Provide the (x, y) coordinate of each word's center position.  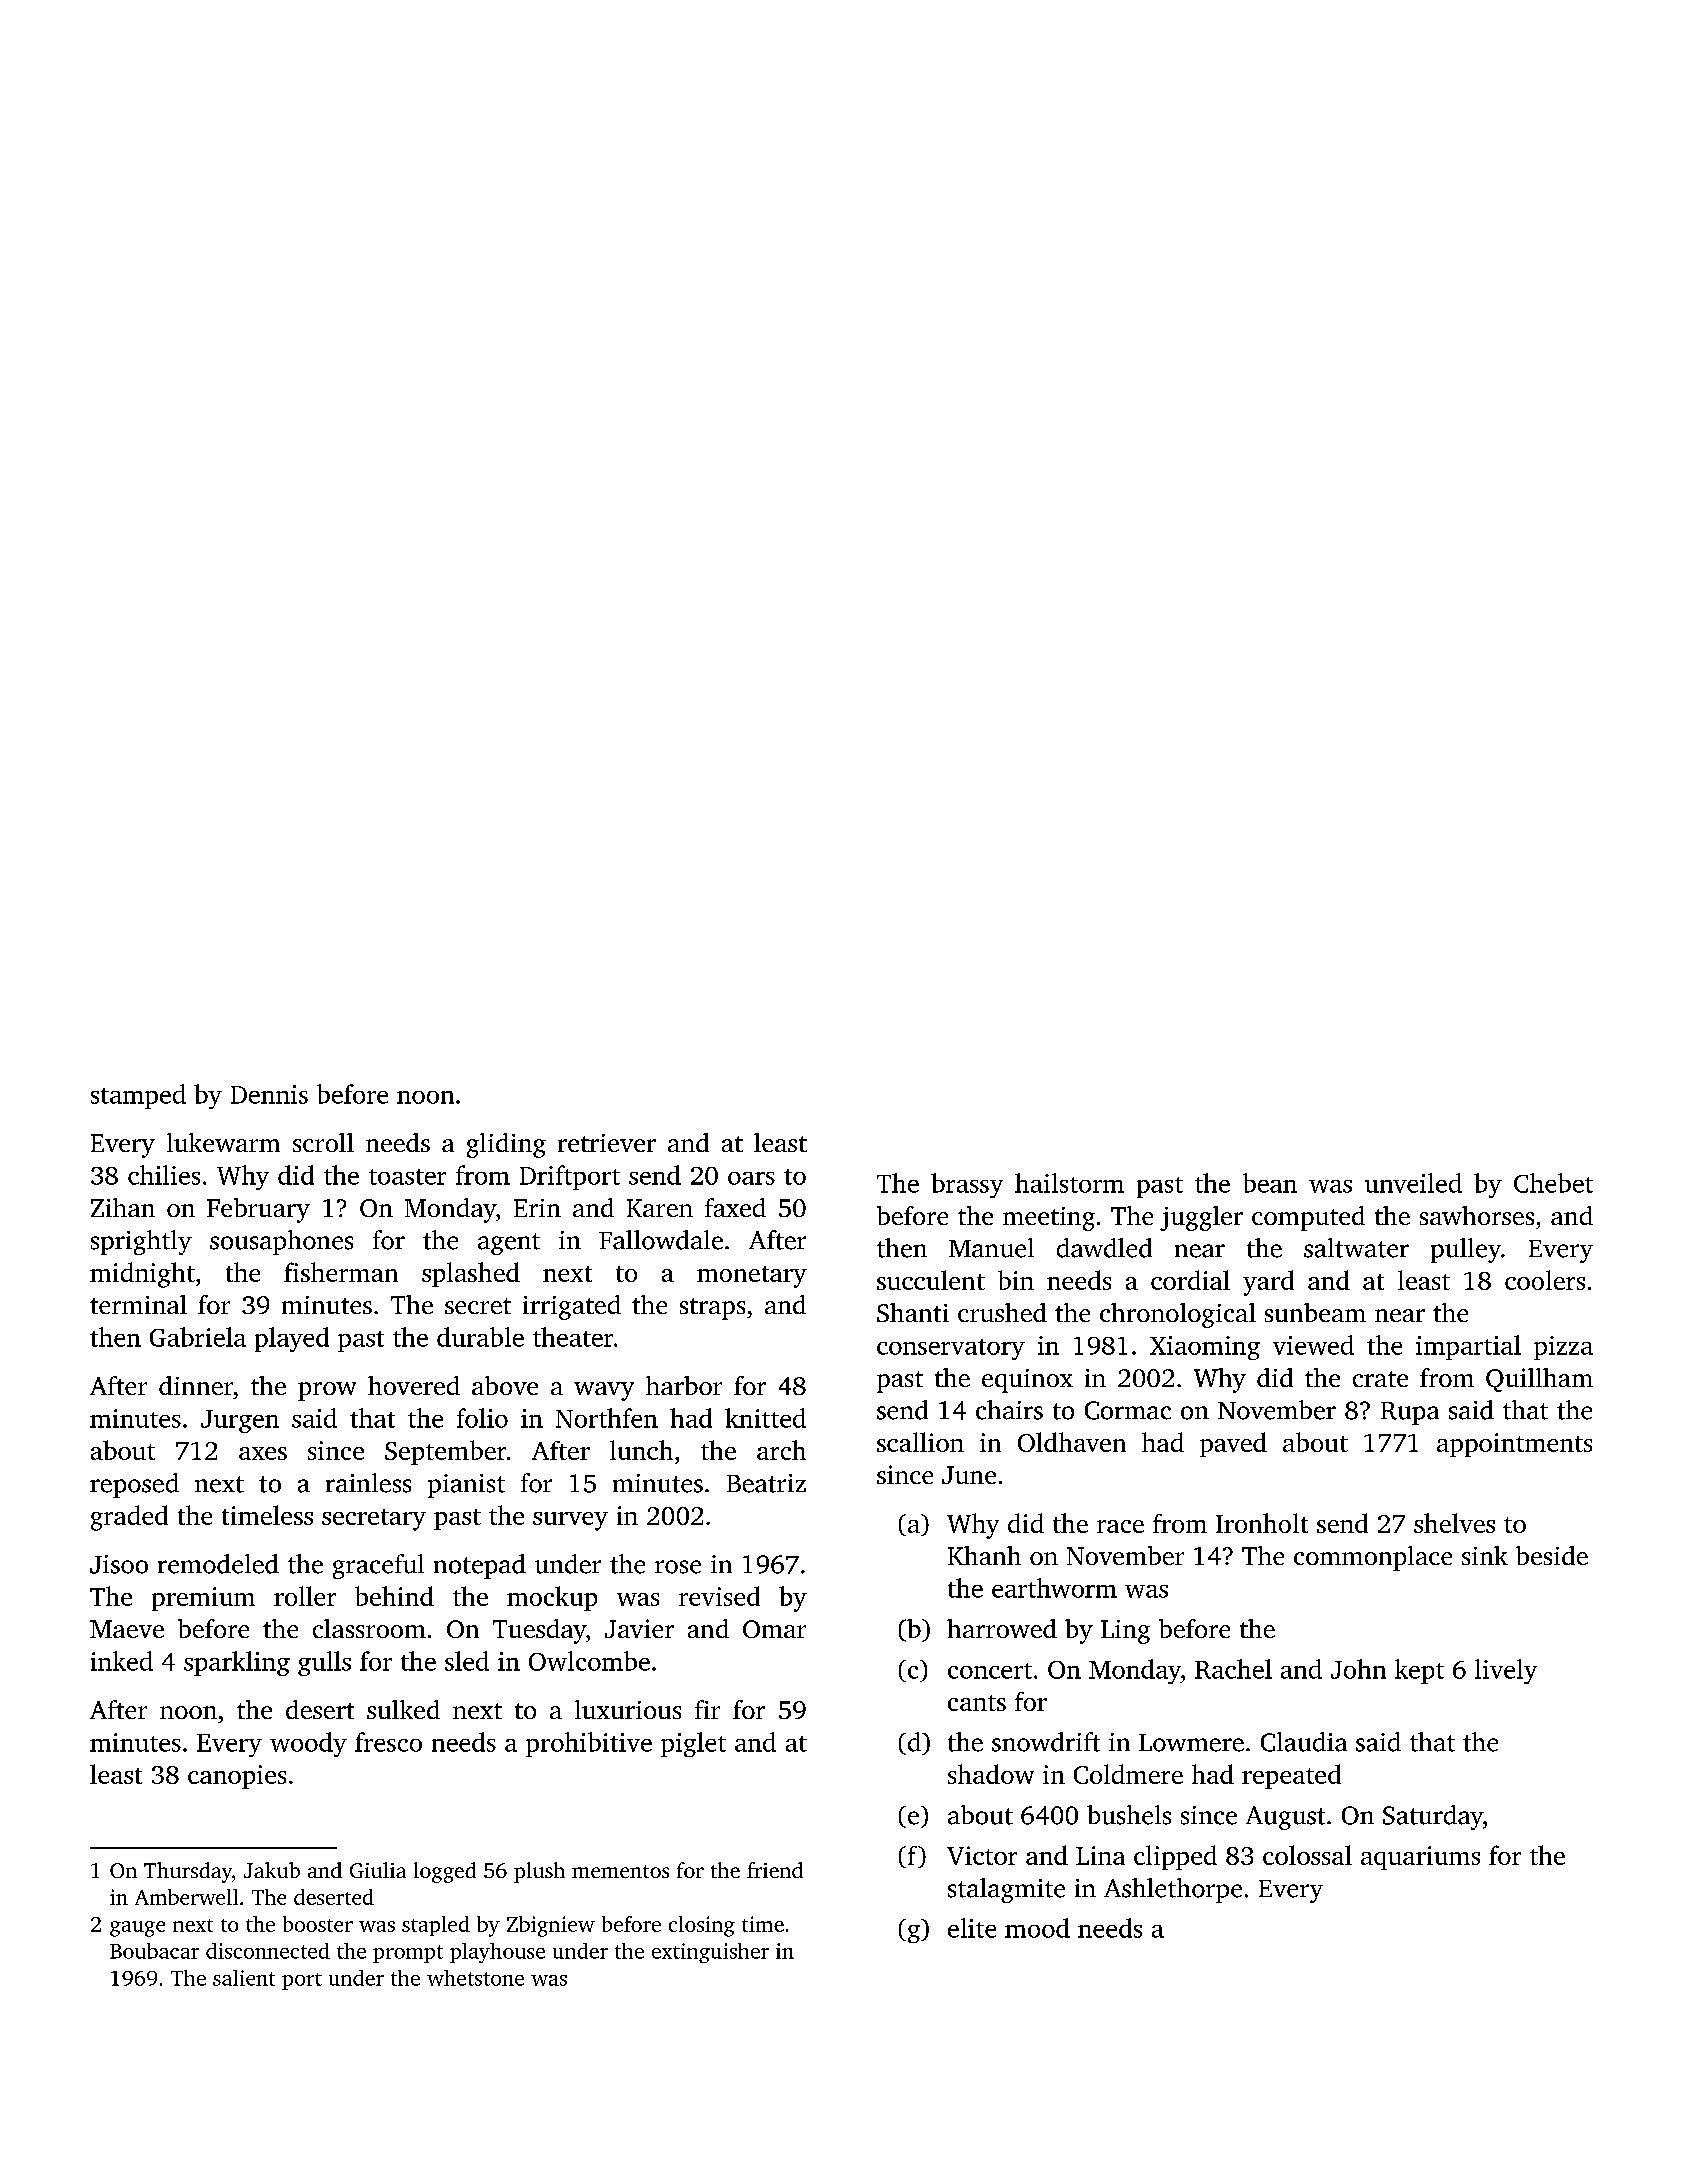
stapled (436, 1926)
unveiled (1413, 1183)
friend (775, 1870)
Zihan (123, 1207)
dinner (196, 1385)
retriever (607, 1143)
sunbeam (1315, 1312)
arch (781, 1450)
